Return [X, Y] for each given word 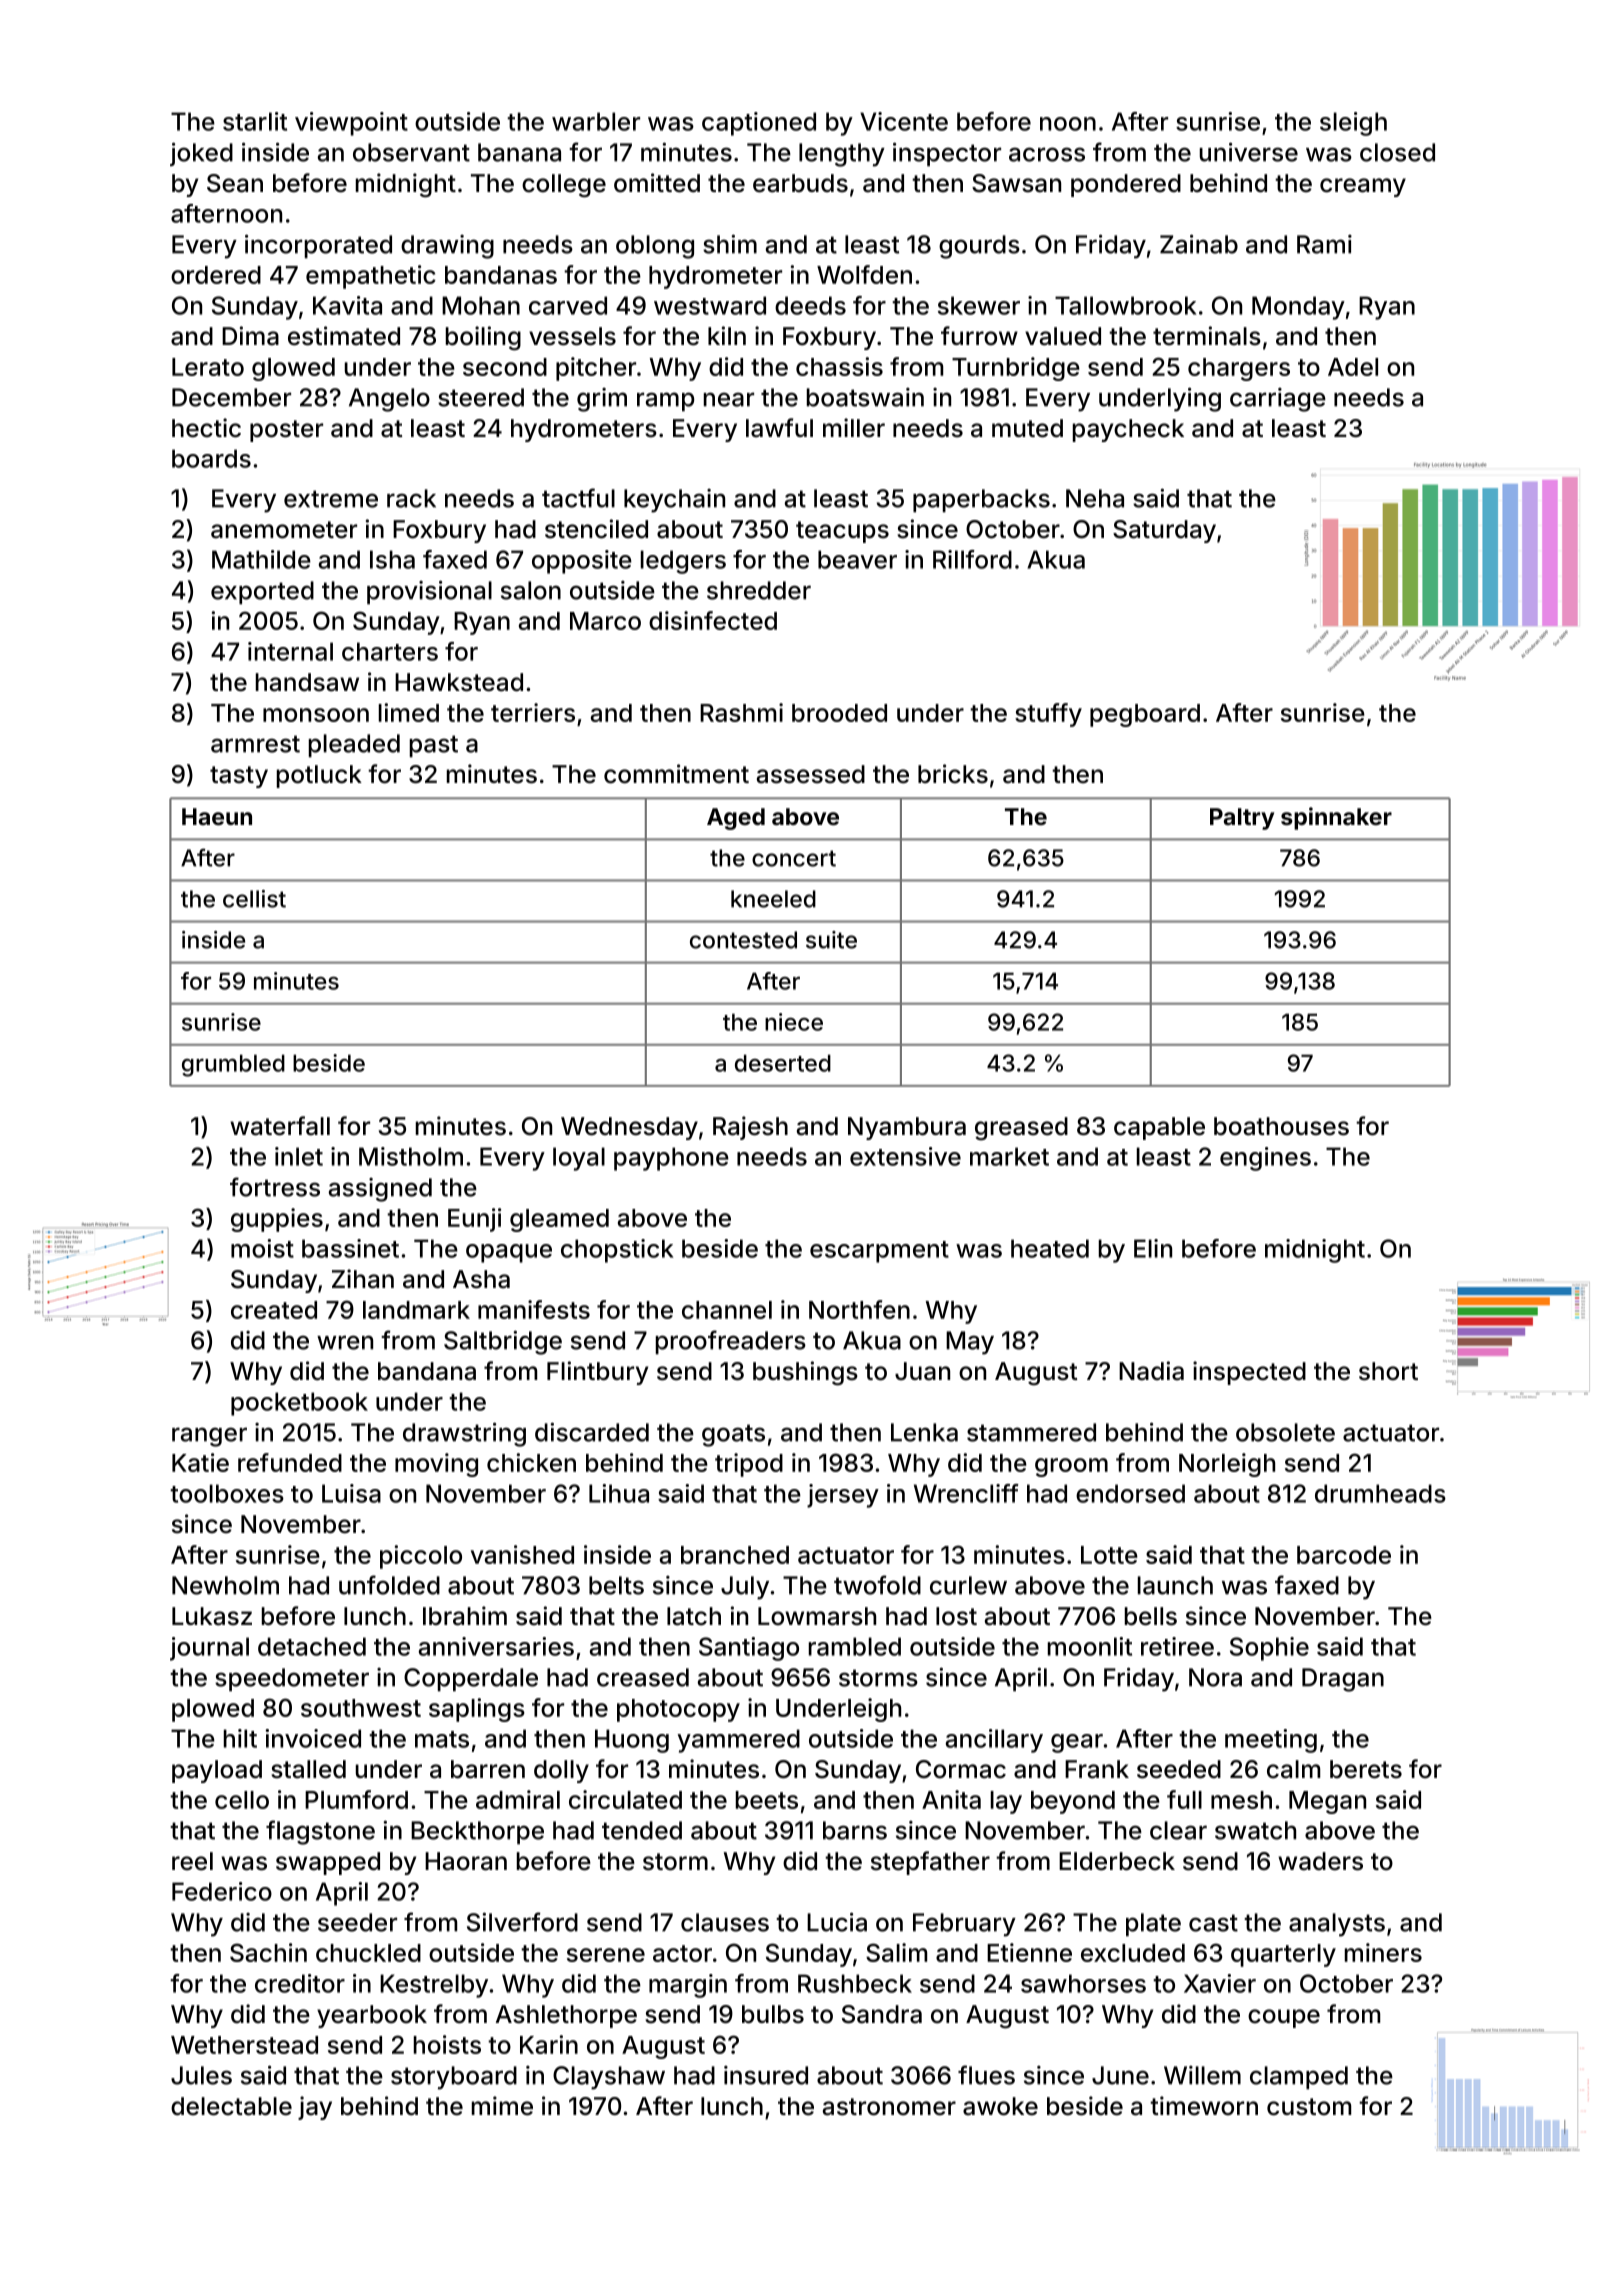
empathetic [371, 277]
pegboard [1145, 715]
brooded [839, 713]
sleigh [1353, 124]
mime [502, 2106]
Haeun [217, 816]
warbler [596, 121]
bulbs [773, 2014]
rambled [855, 1646]
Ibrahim [465, 1616]
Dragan [1343, 1680]
